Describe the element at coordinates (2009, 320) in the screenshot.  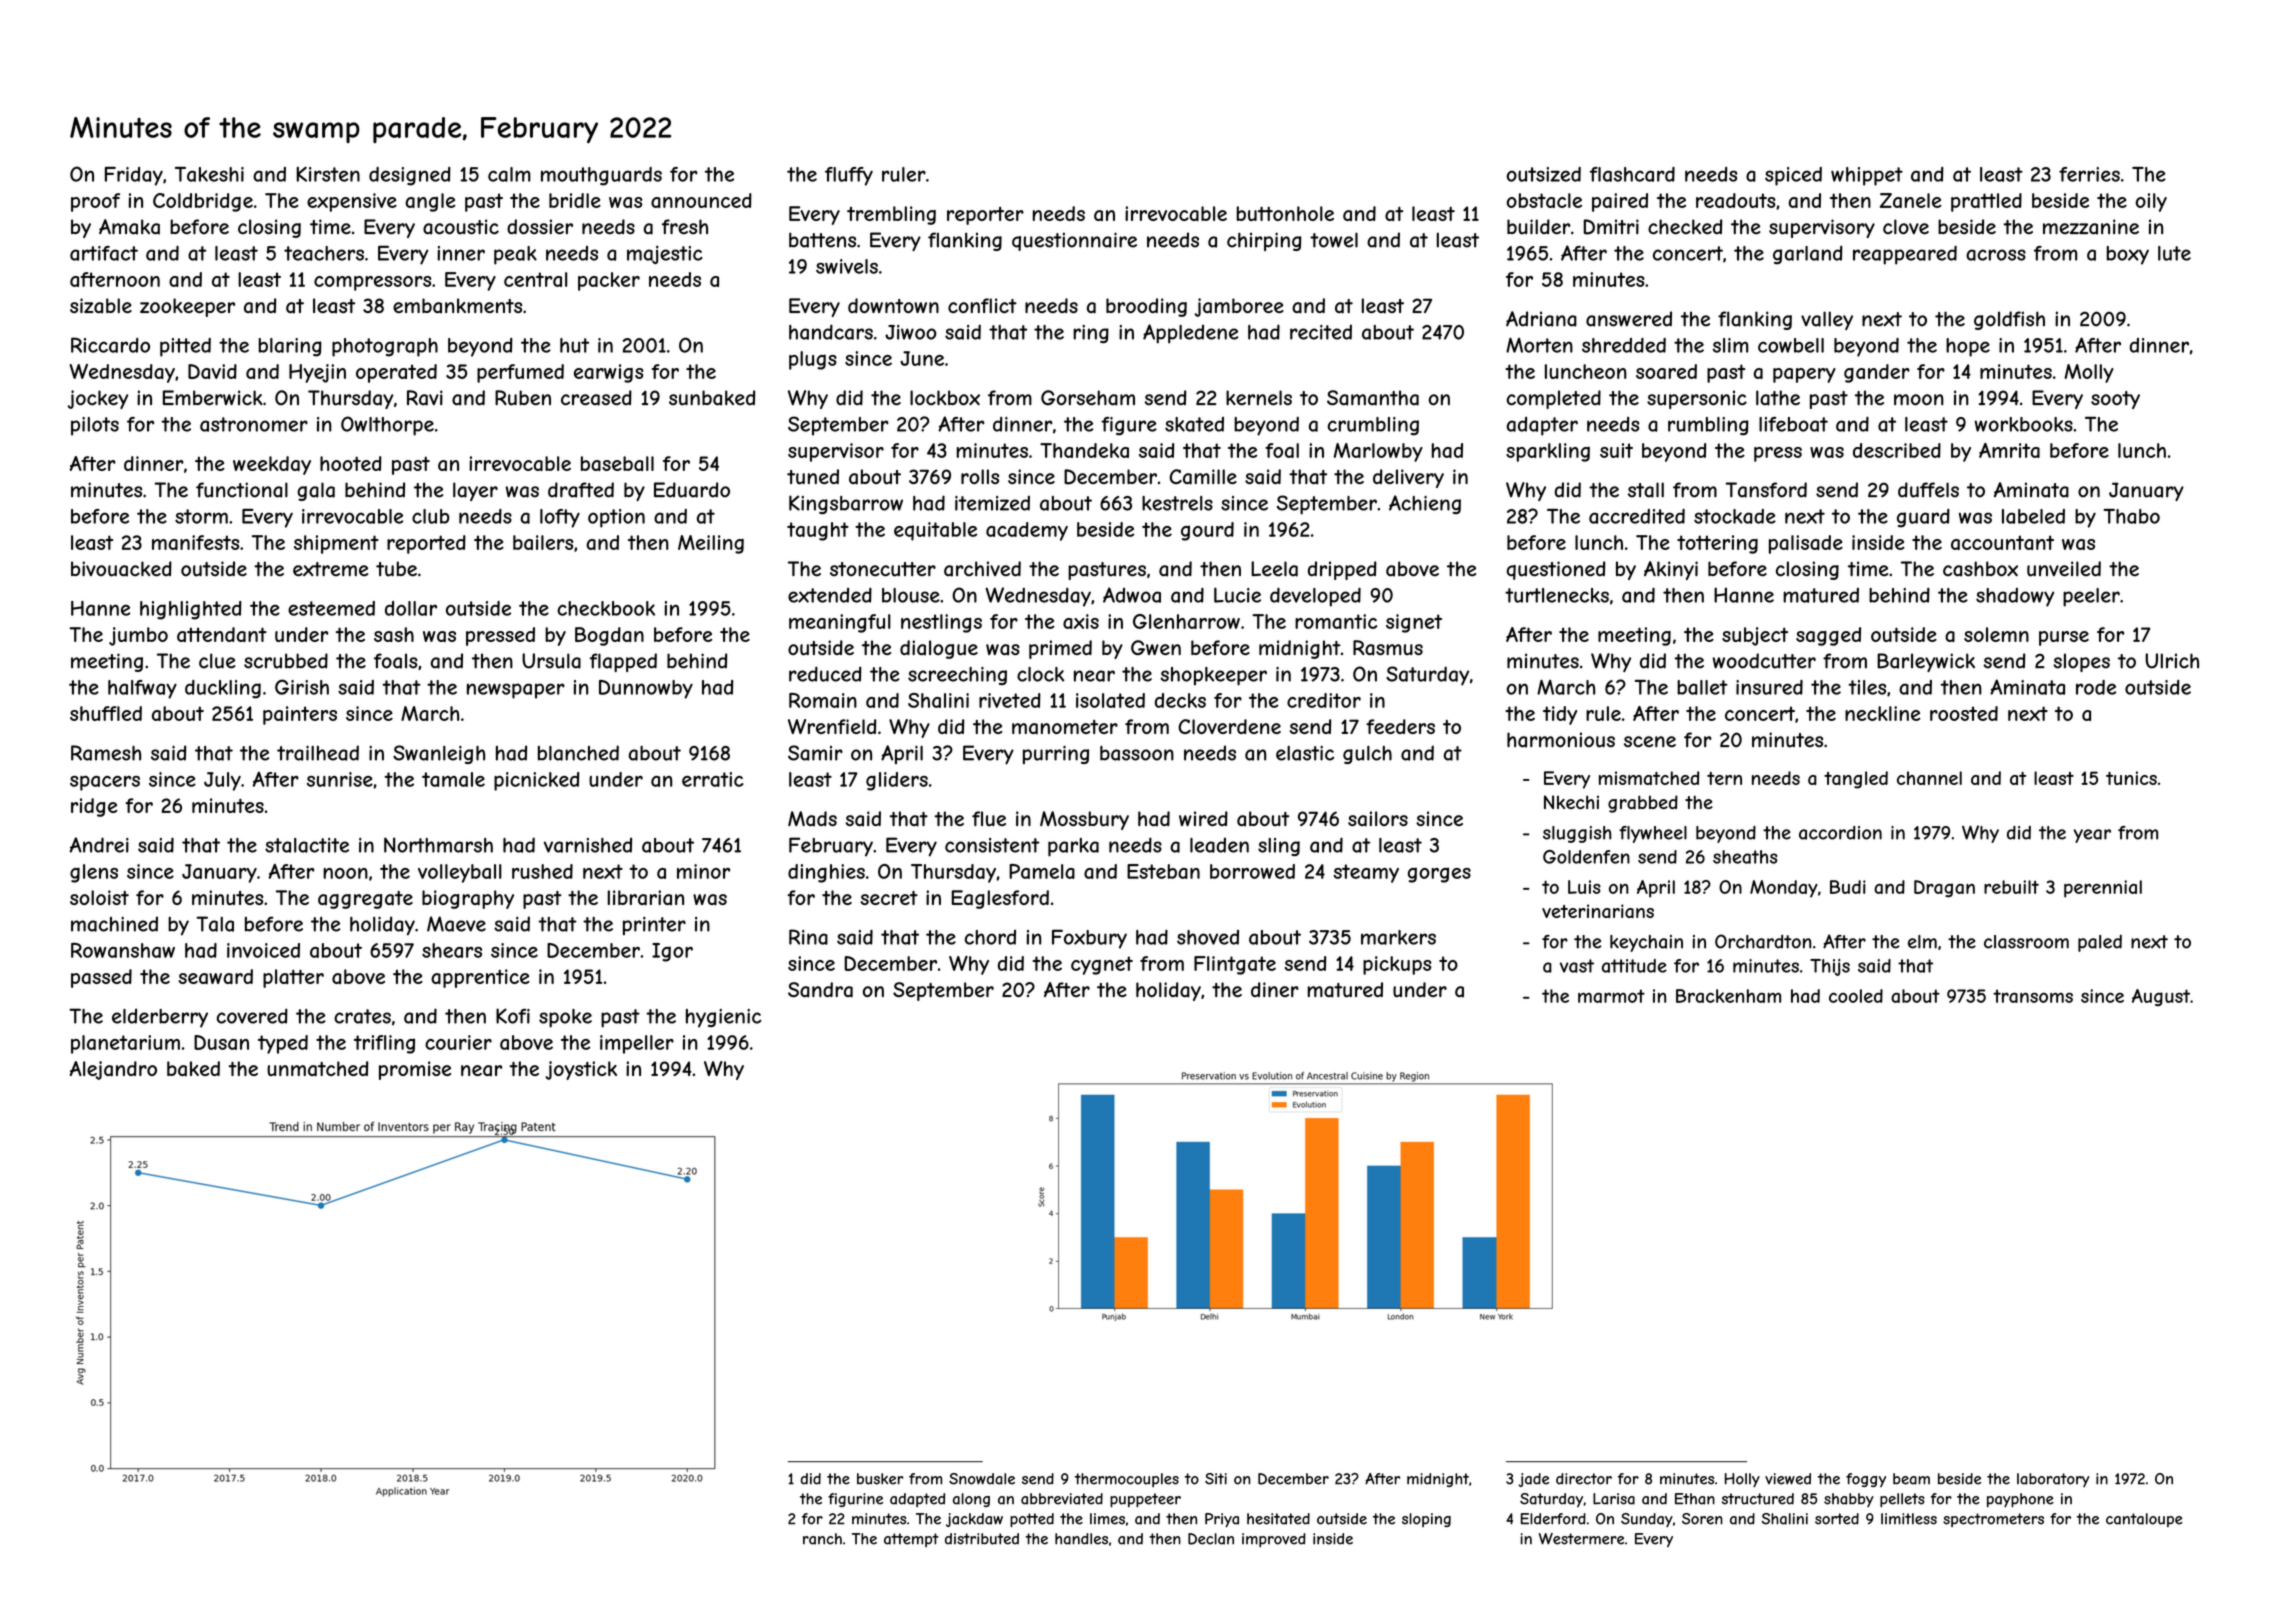
I see `goldfish` at that location.
